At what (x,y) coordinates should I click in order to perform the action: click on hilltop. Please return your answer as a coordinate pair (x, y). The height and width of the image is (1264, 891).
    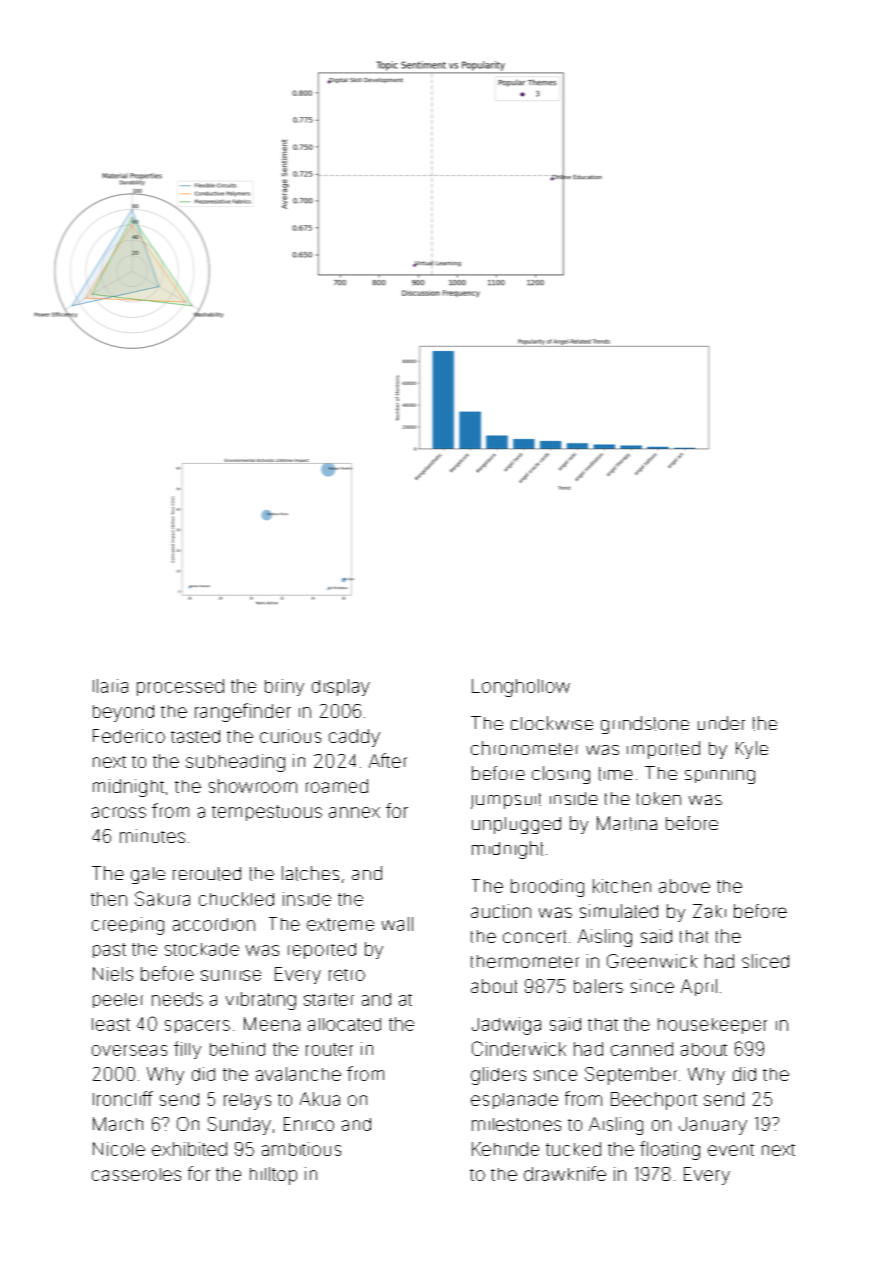
    Looking at the image, I should click on (273, 1176).
